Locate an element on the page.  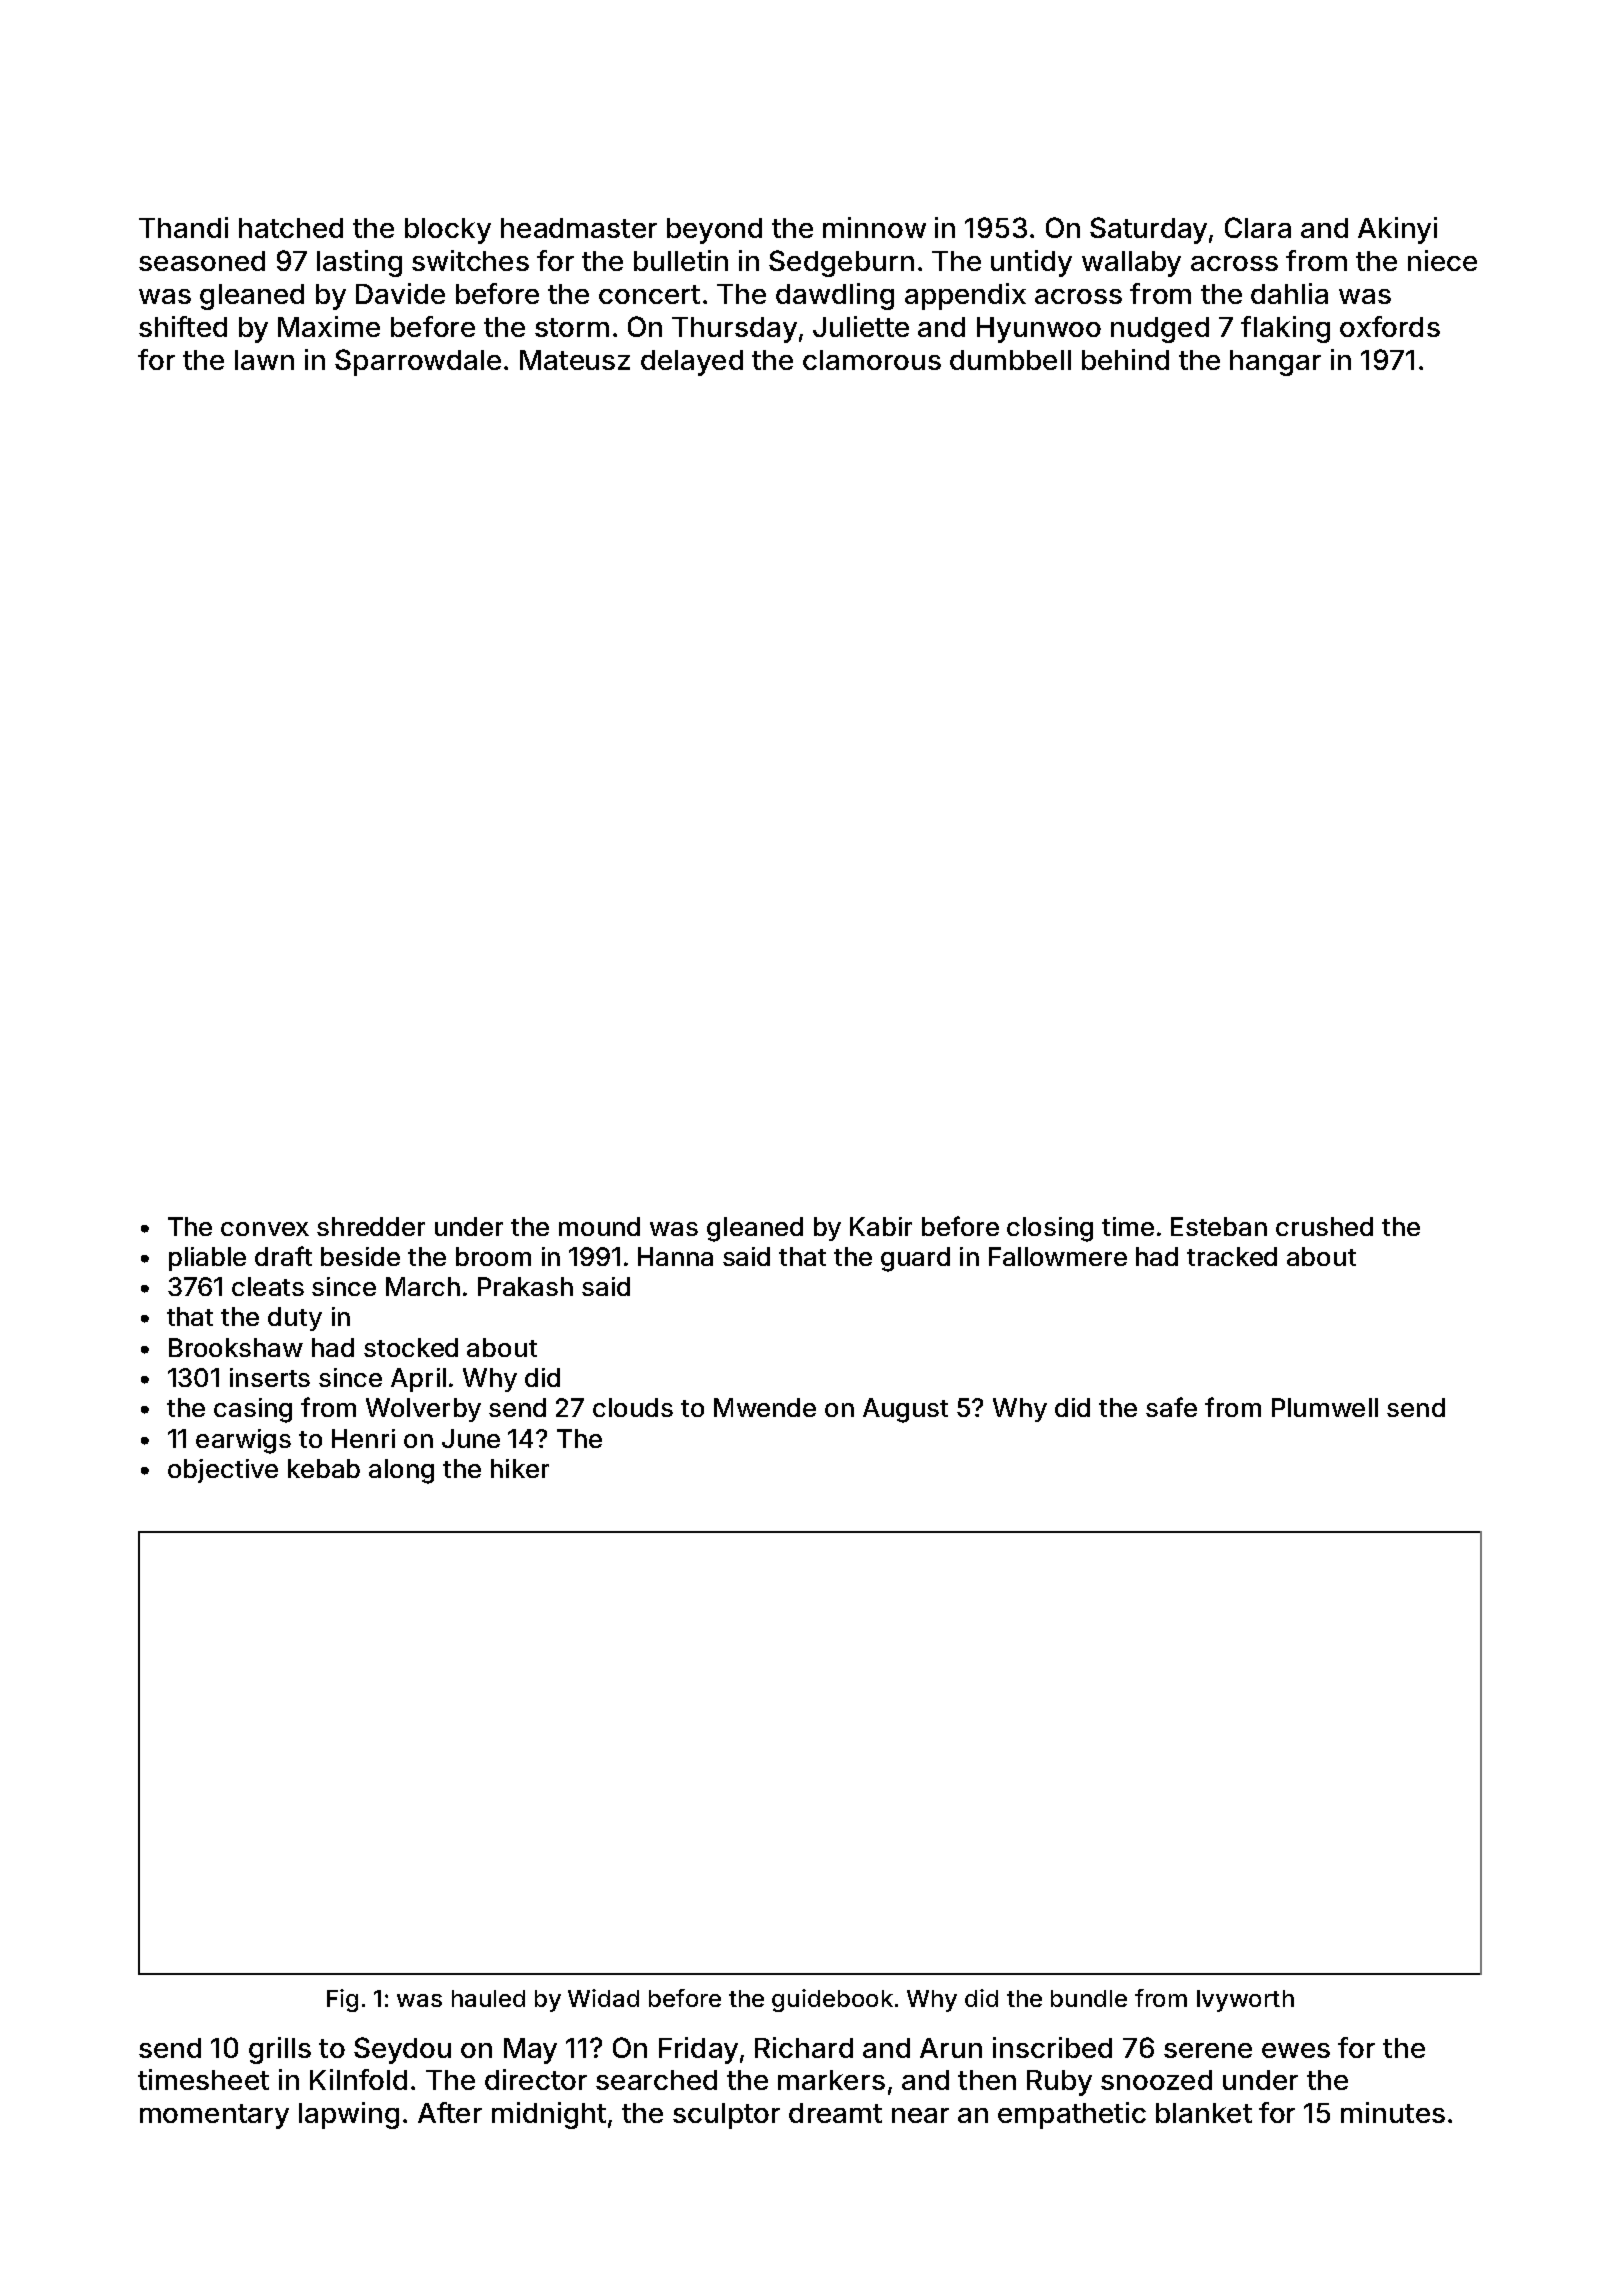
Plumwell is located at coordinates (1325, 1407).
